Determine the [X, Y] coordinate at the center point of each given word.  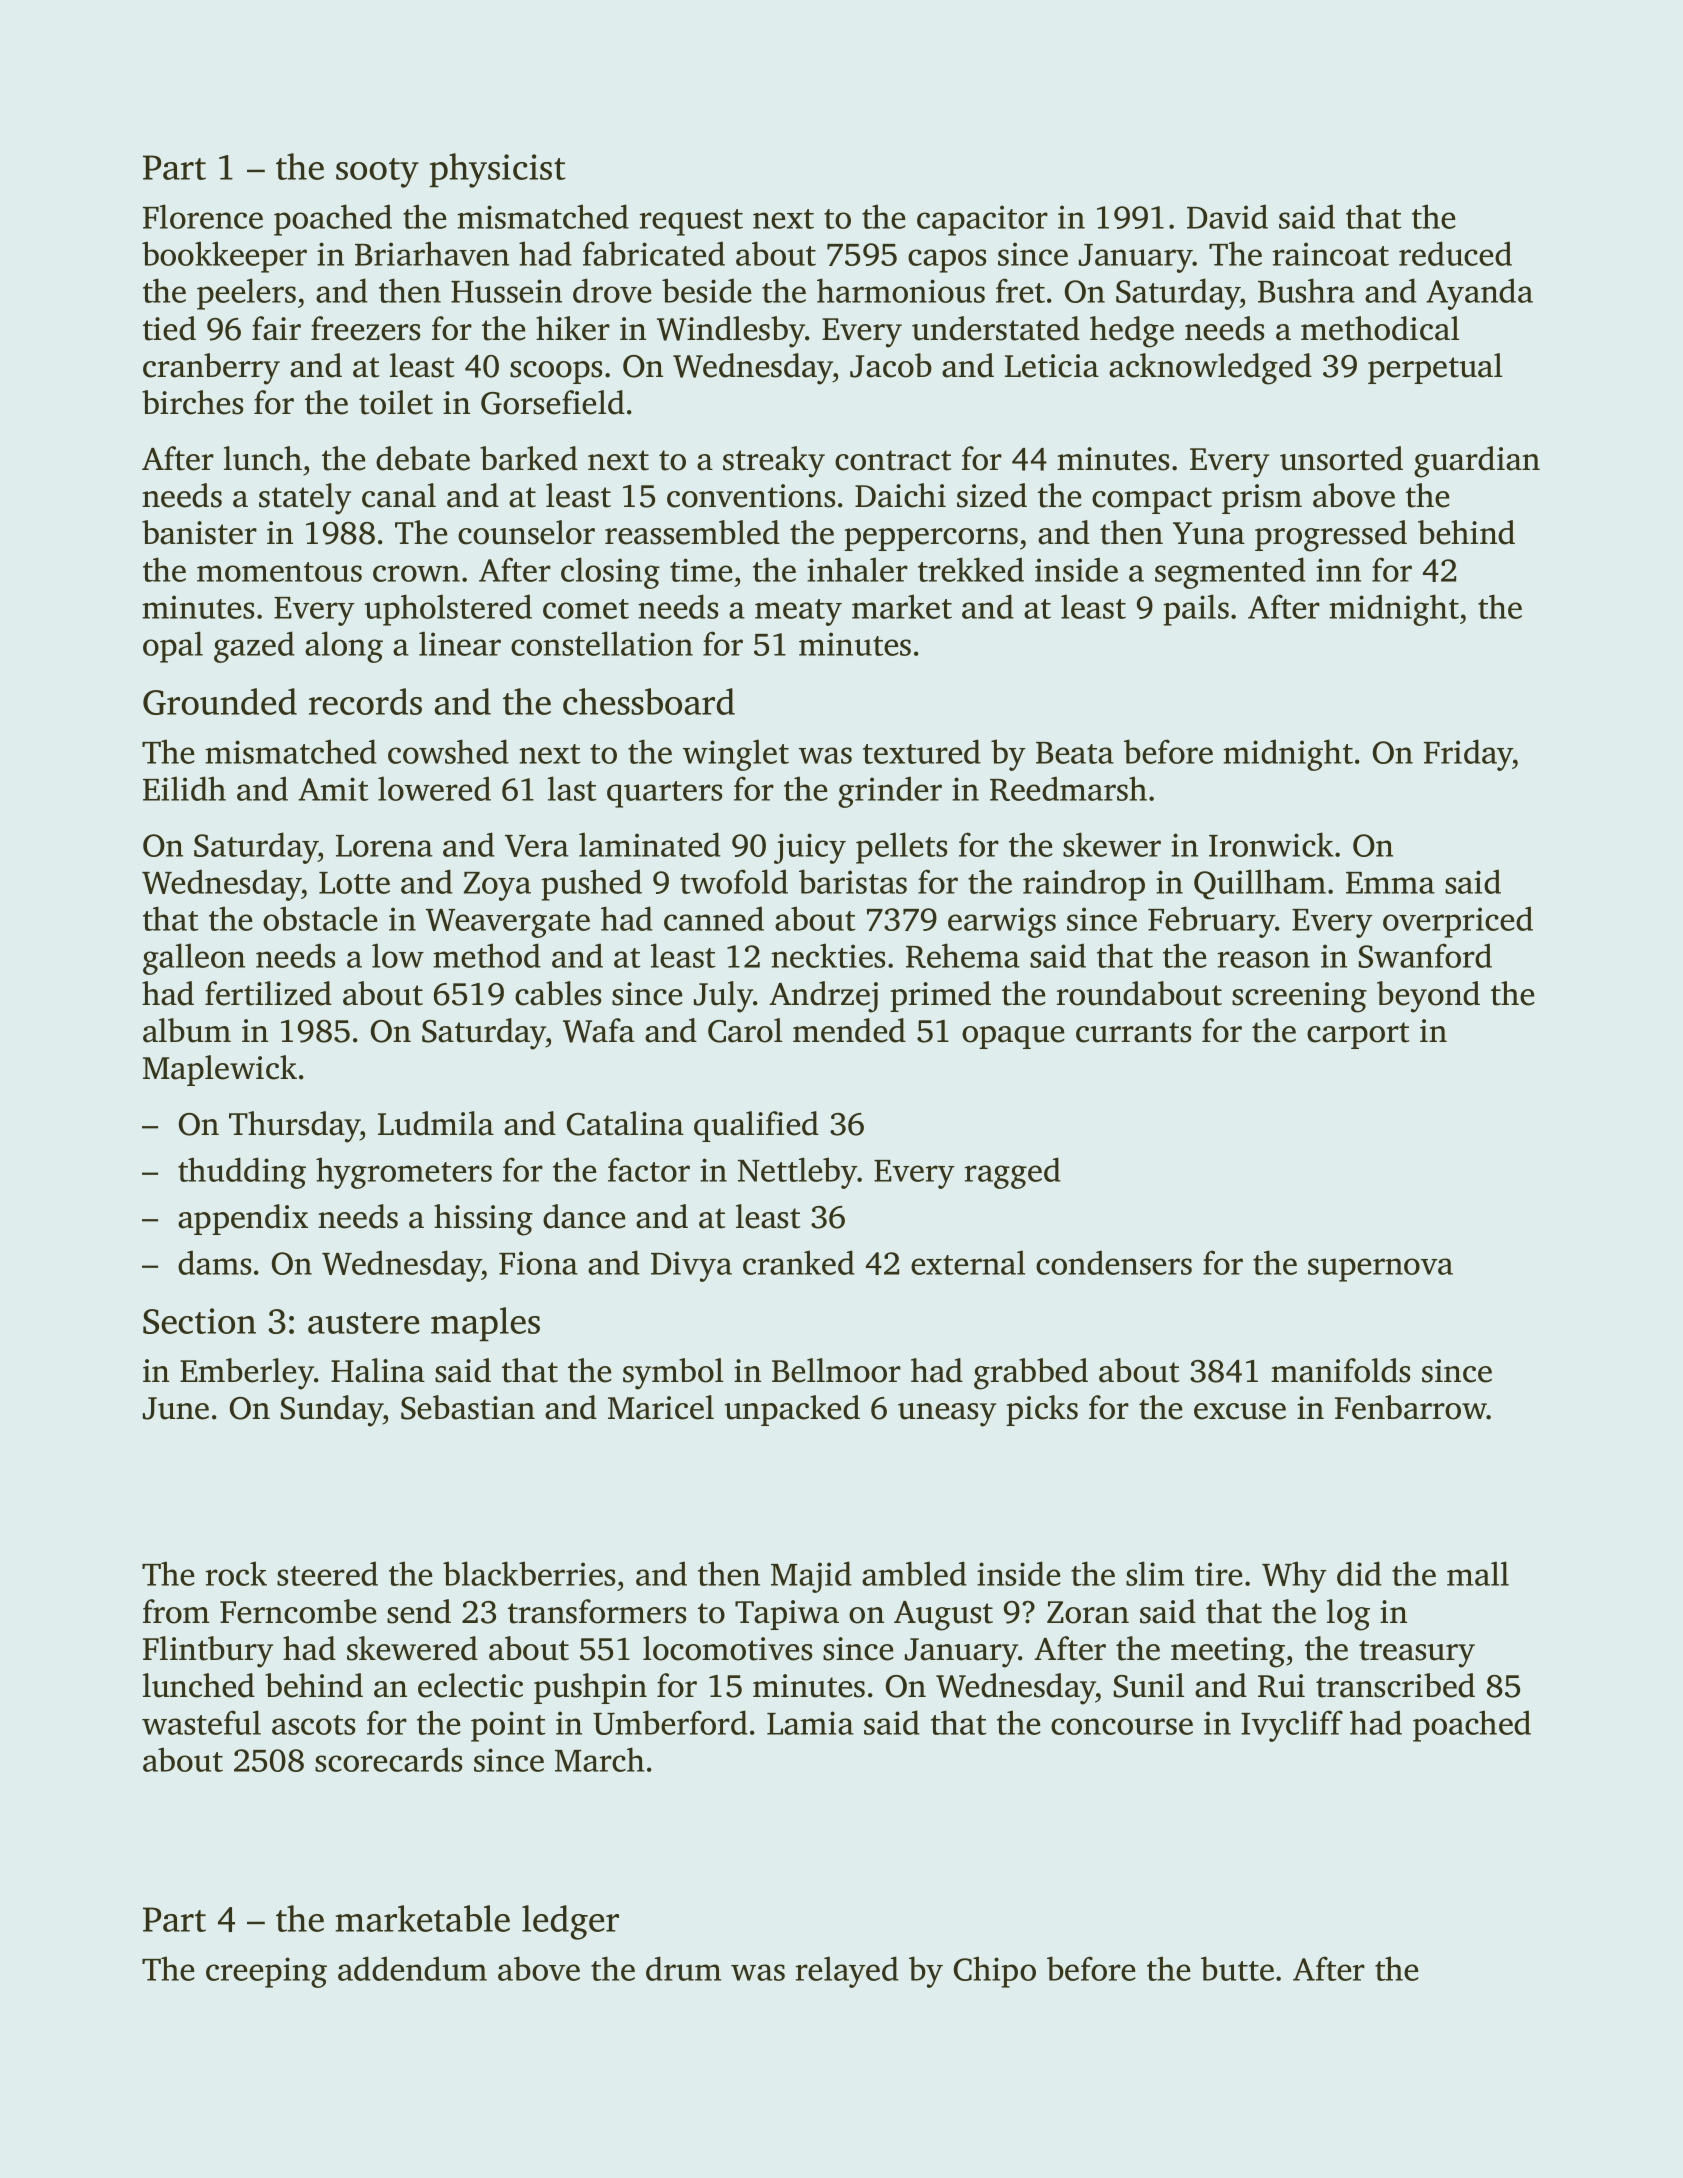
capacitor [982, 220]
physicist [497, 170]
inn [1338, 570]
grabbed [1031, 1374]
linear [460, 643]
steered [327, 1573]
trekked [971, 569]
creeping [266, 1972]
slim [1155, 1573]
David [1227, 216]
